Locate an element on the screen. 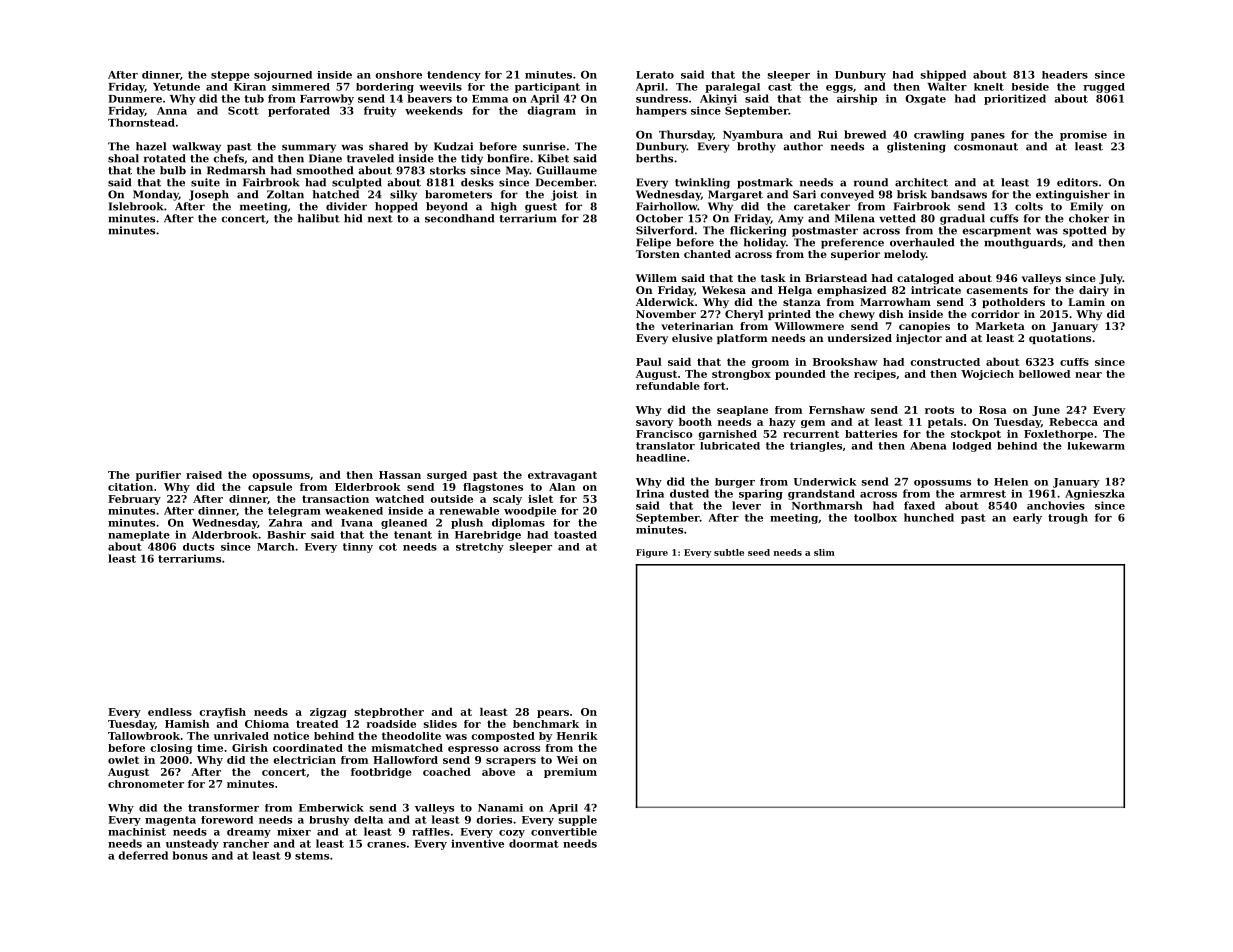 This screenshot has height=952, width=1233. steppe is located at coordinates (230, 76).
